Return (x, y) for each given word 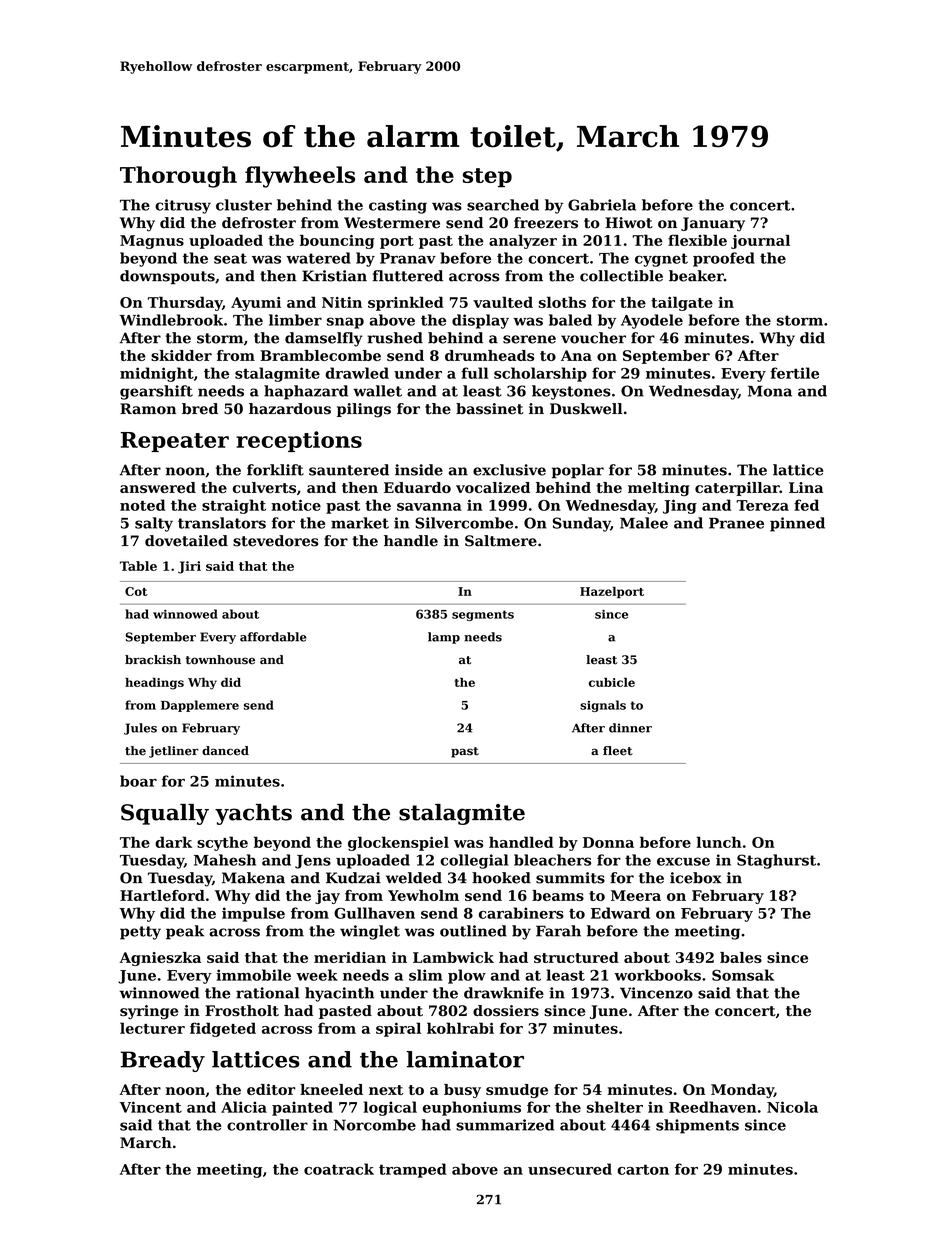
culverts (264, 487)
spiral (398, 1029)
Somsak (743, 975)
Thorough (178, 177)
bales (741, 957)
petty (140, 933)
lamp (444, 638)
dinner (630, 728)
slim (426, 975)
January (713, 224)
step (487, 177)
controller (267, 1125)
